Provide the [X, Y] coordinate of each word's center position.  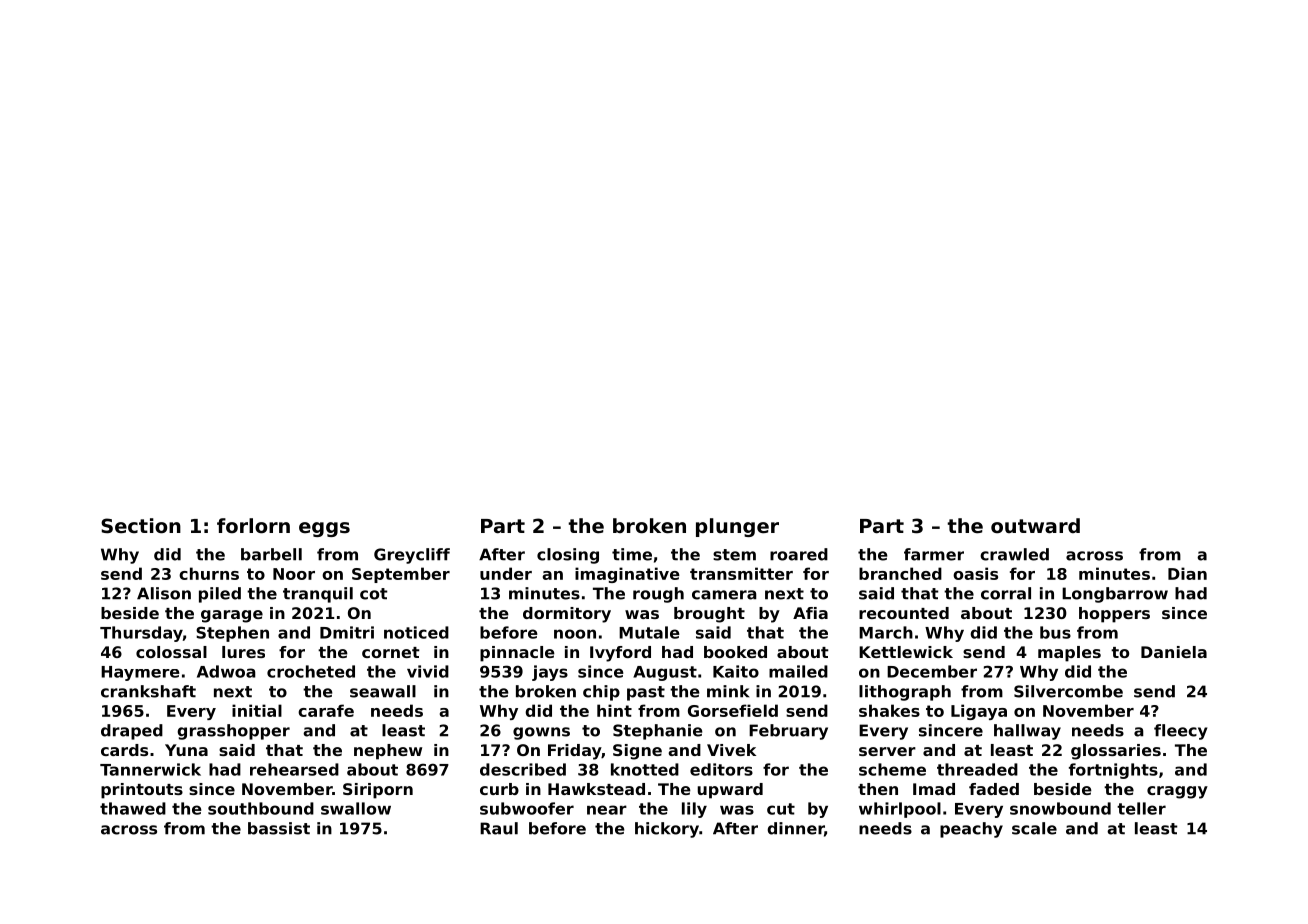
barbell [271, 554]
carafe [326, 710]
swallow [356, 808]
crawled [1014, 554]
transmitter [741, 573]
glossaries [1116, 752]
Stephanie [658, 732]
